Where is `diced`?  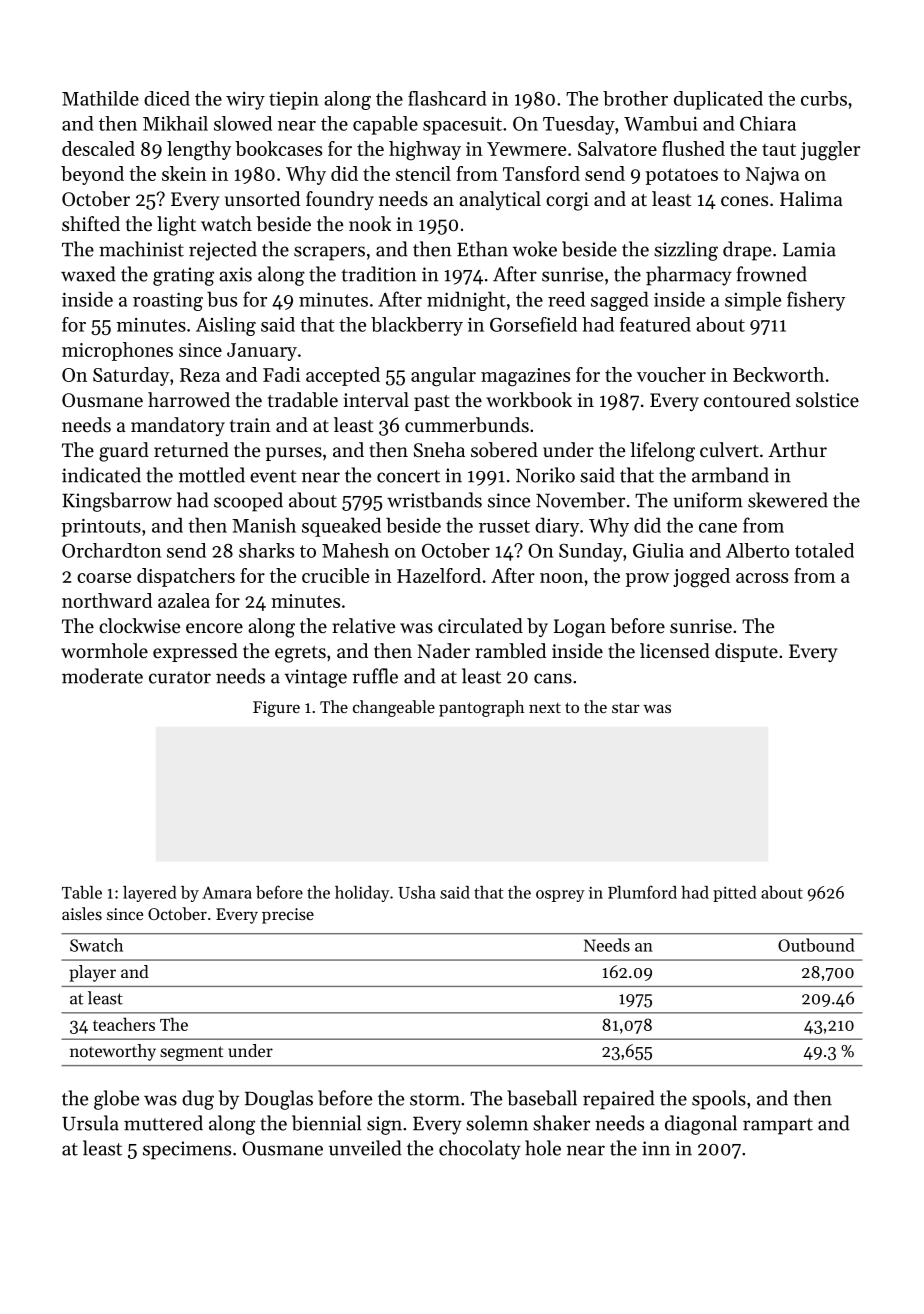
diced is located at coordinates (167, 98).
